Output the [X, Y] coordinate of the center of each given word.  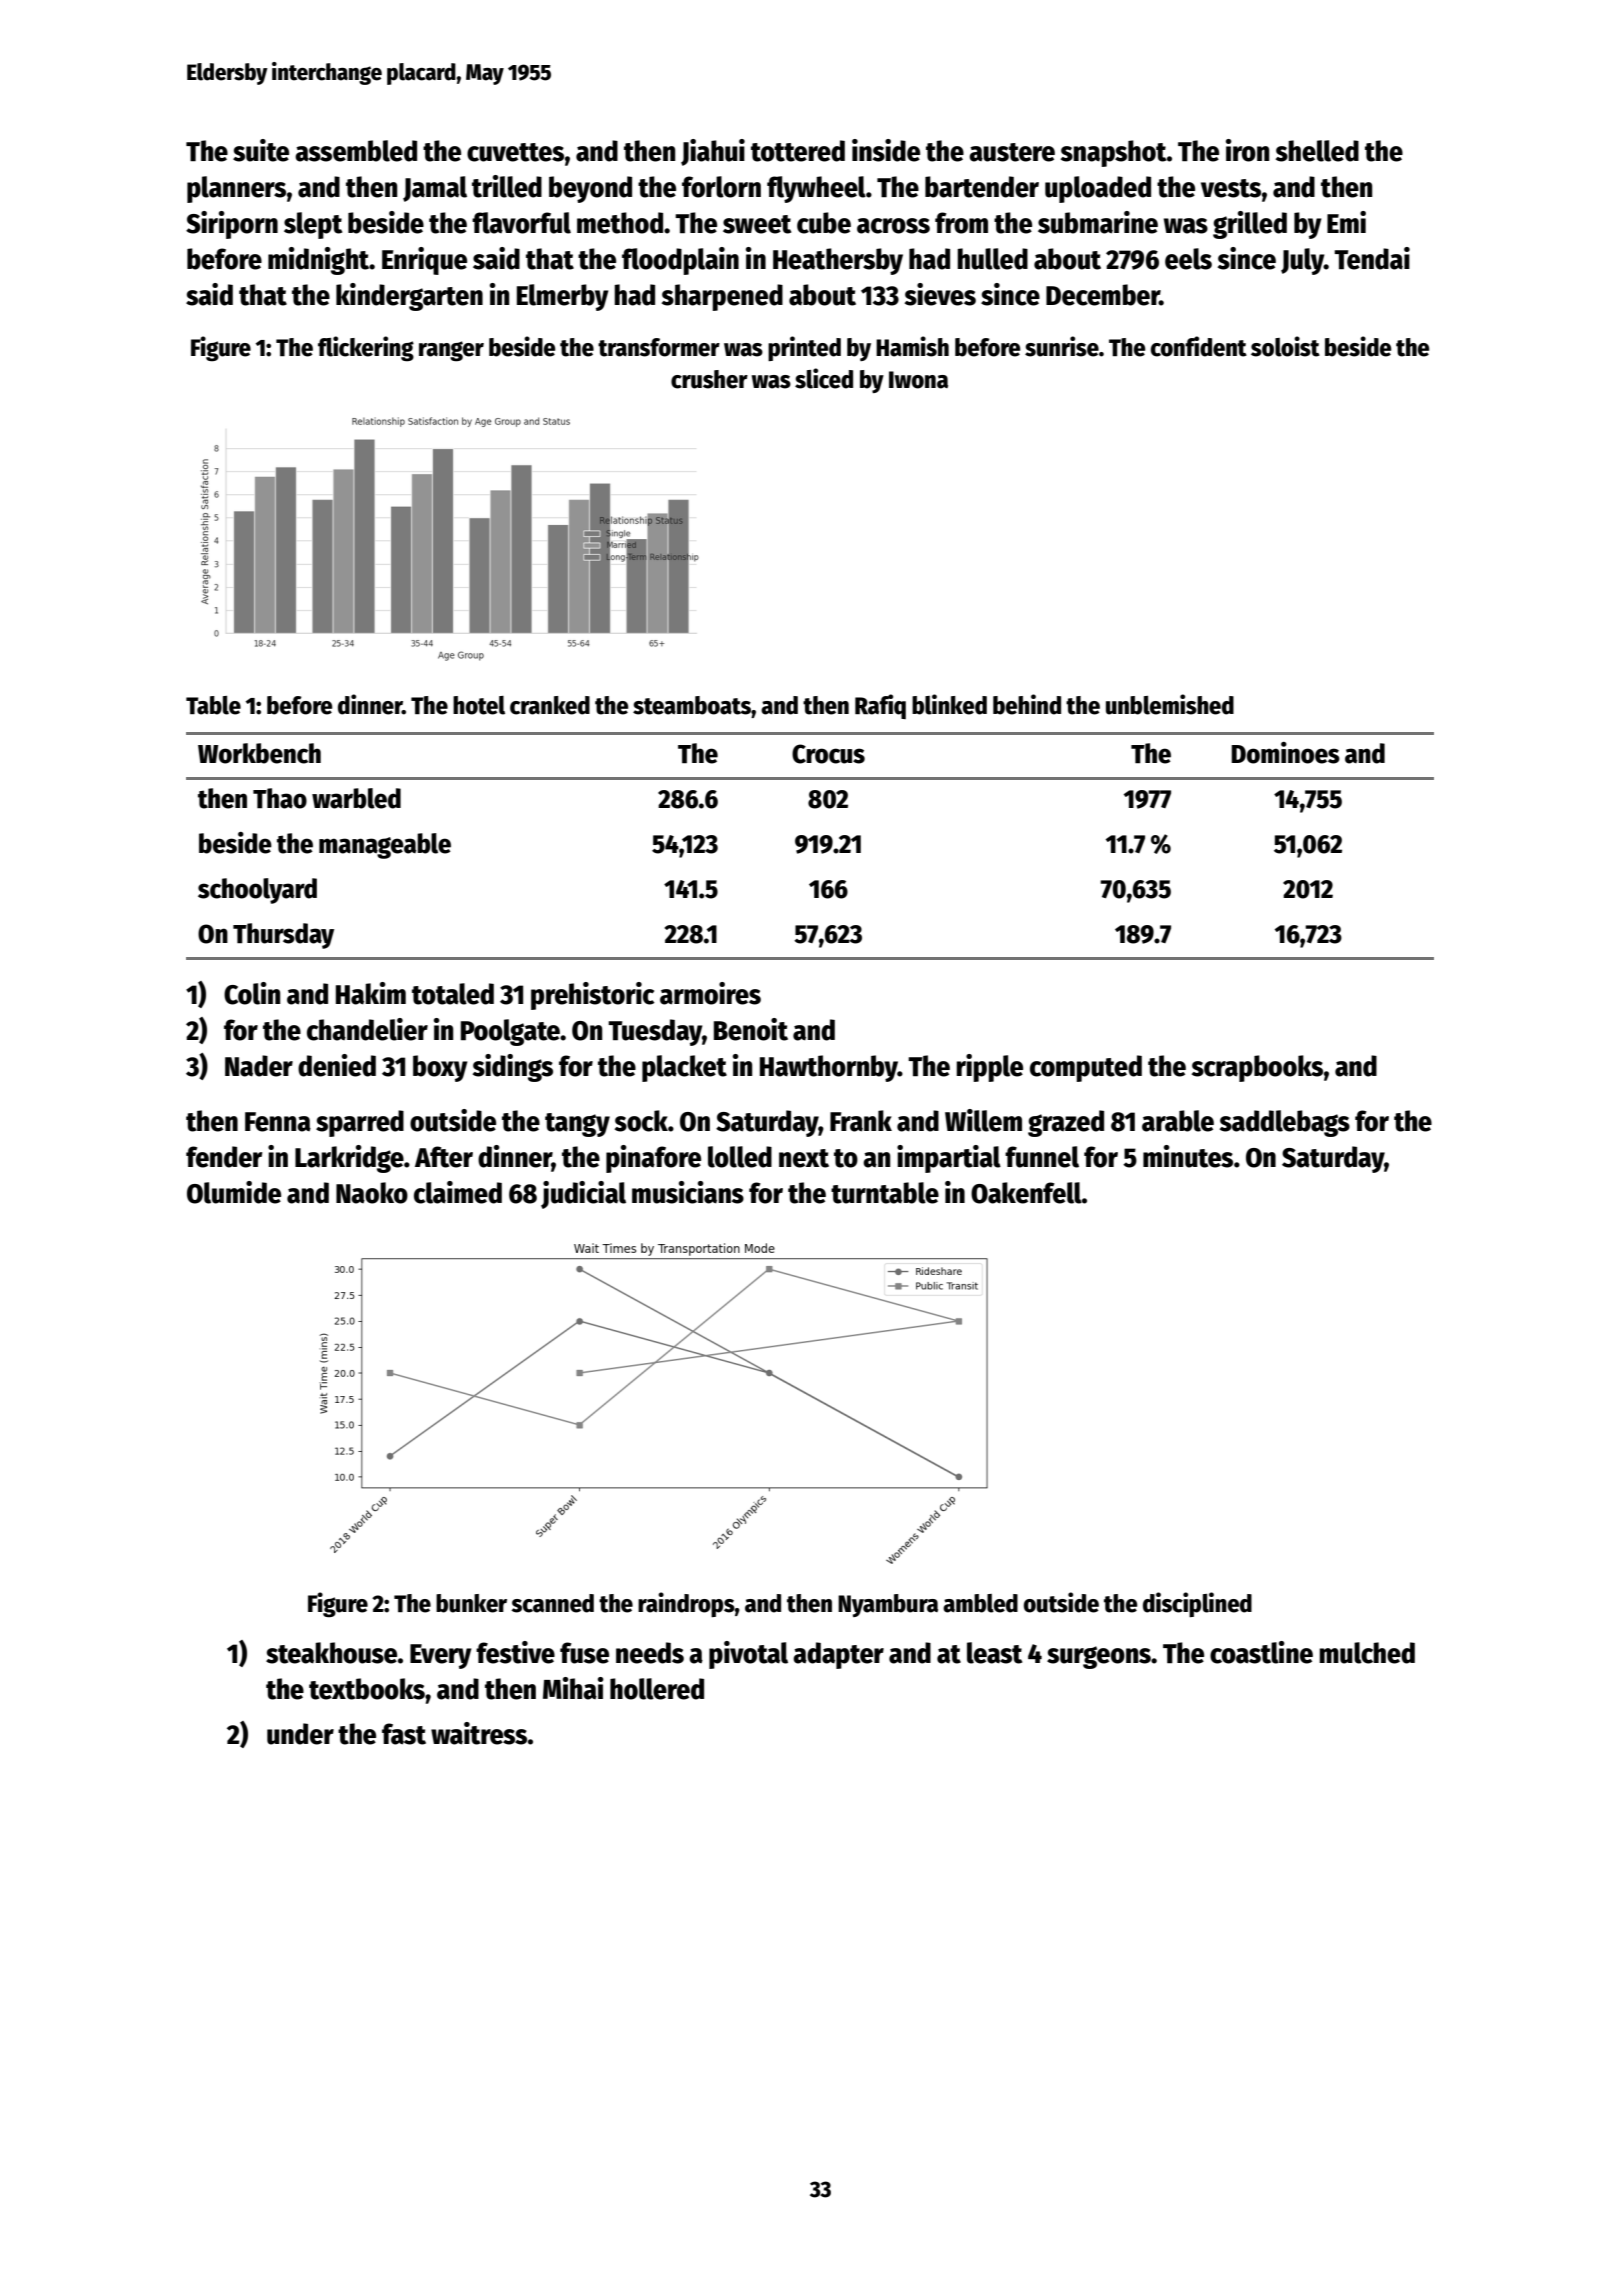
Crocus [828, 754]
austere [1012, 152]
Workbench [259, 753]
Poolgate [510, 1032]
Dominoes [1285, 753]
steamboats [692, 705]
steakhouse [331, 1653]
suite [261, 150]
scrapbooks [1257, 1068]
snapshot [1114, 153]
